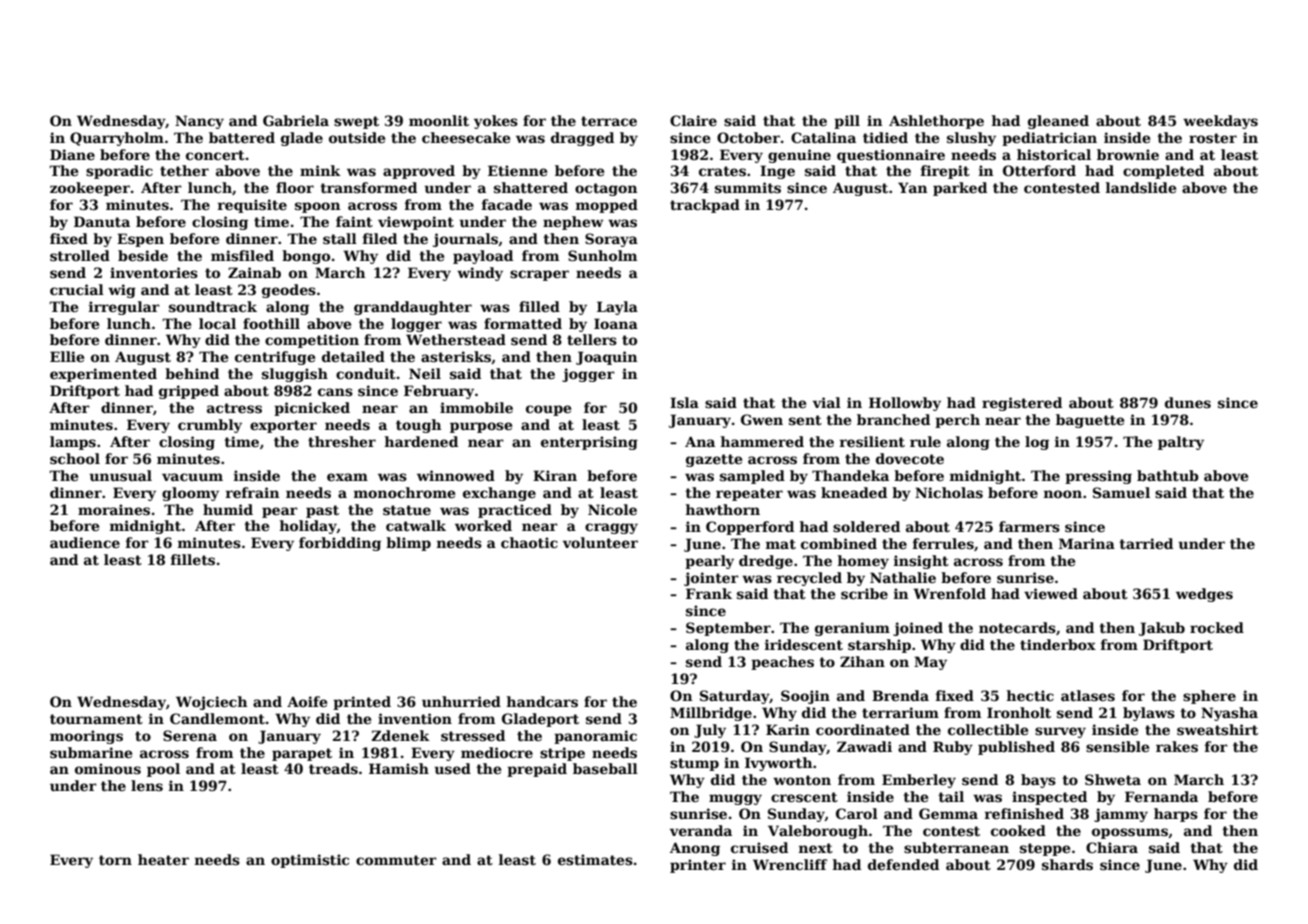 The image size is (1308, 924). I want to click on registered, so click(1022, 404).
